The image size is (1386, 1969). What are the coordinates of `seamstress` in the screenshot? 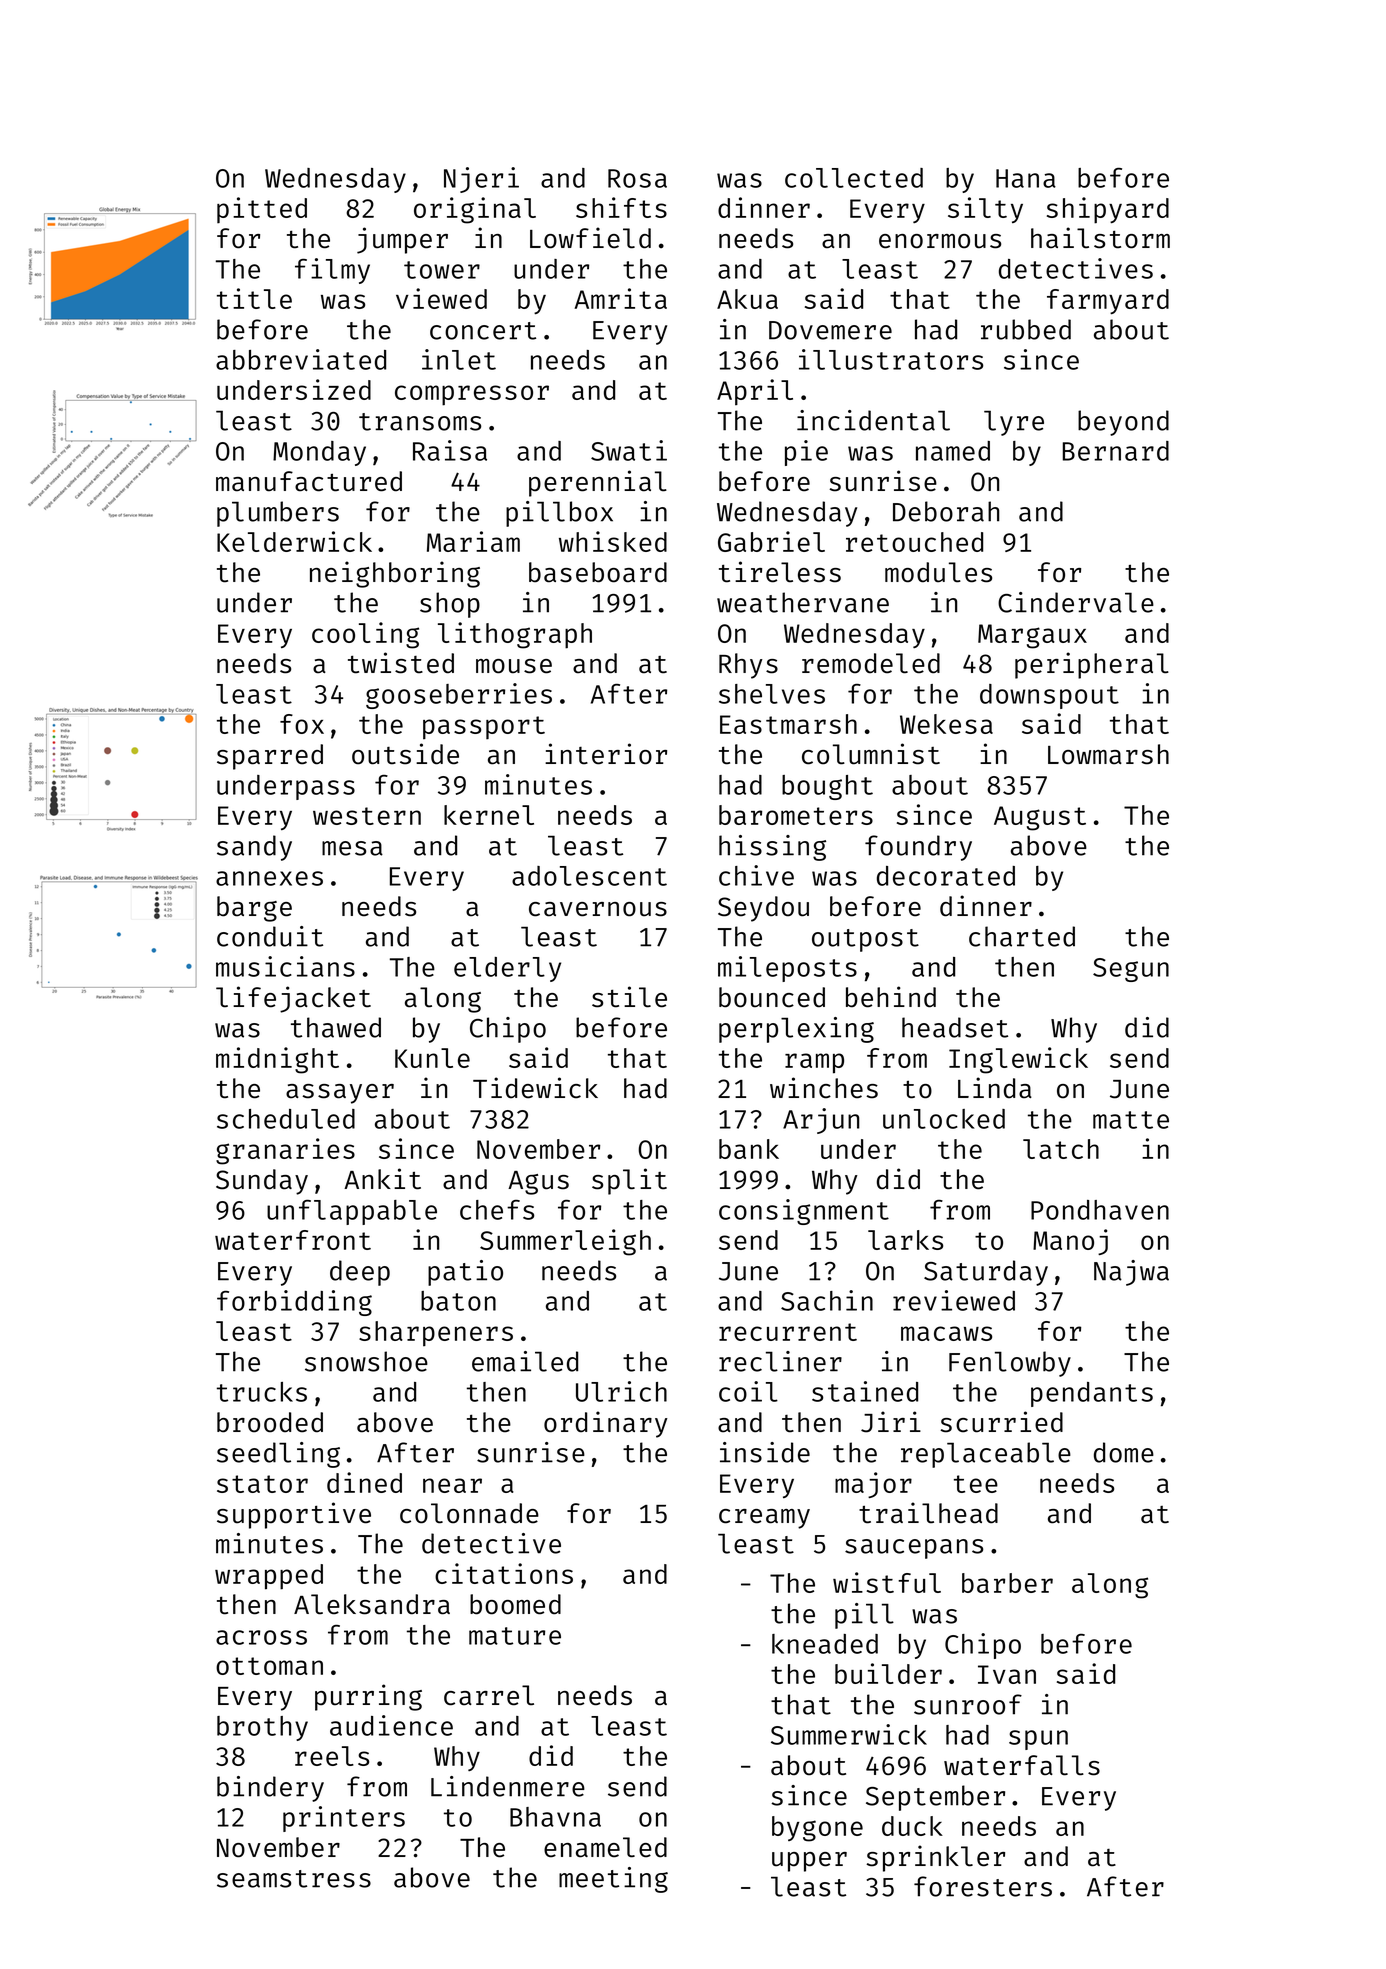 It's located at (294, 1879).
